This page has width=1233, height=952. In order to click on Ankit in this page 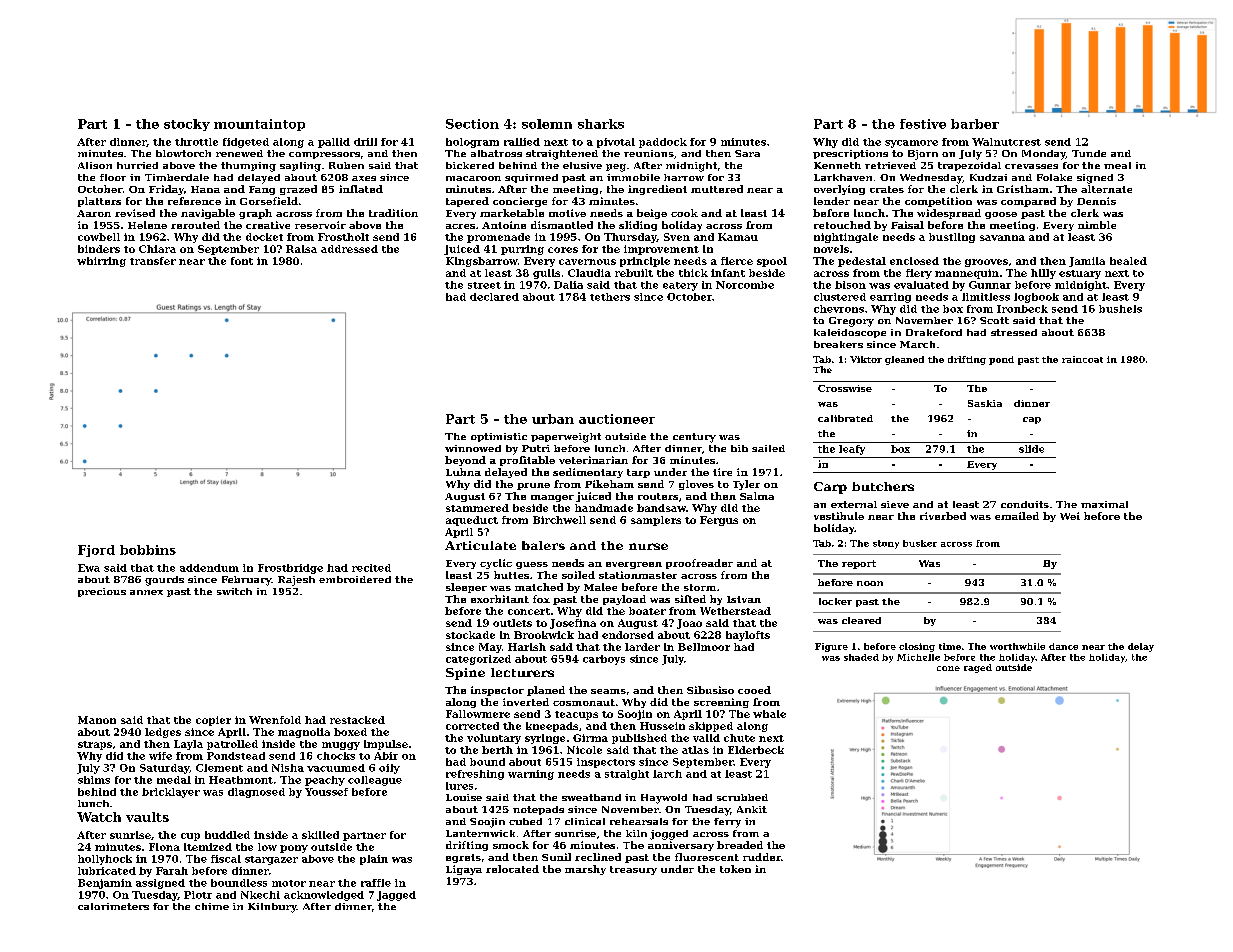, I will do `click(752, 809)`.
